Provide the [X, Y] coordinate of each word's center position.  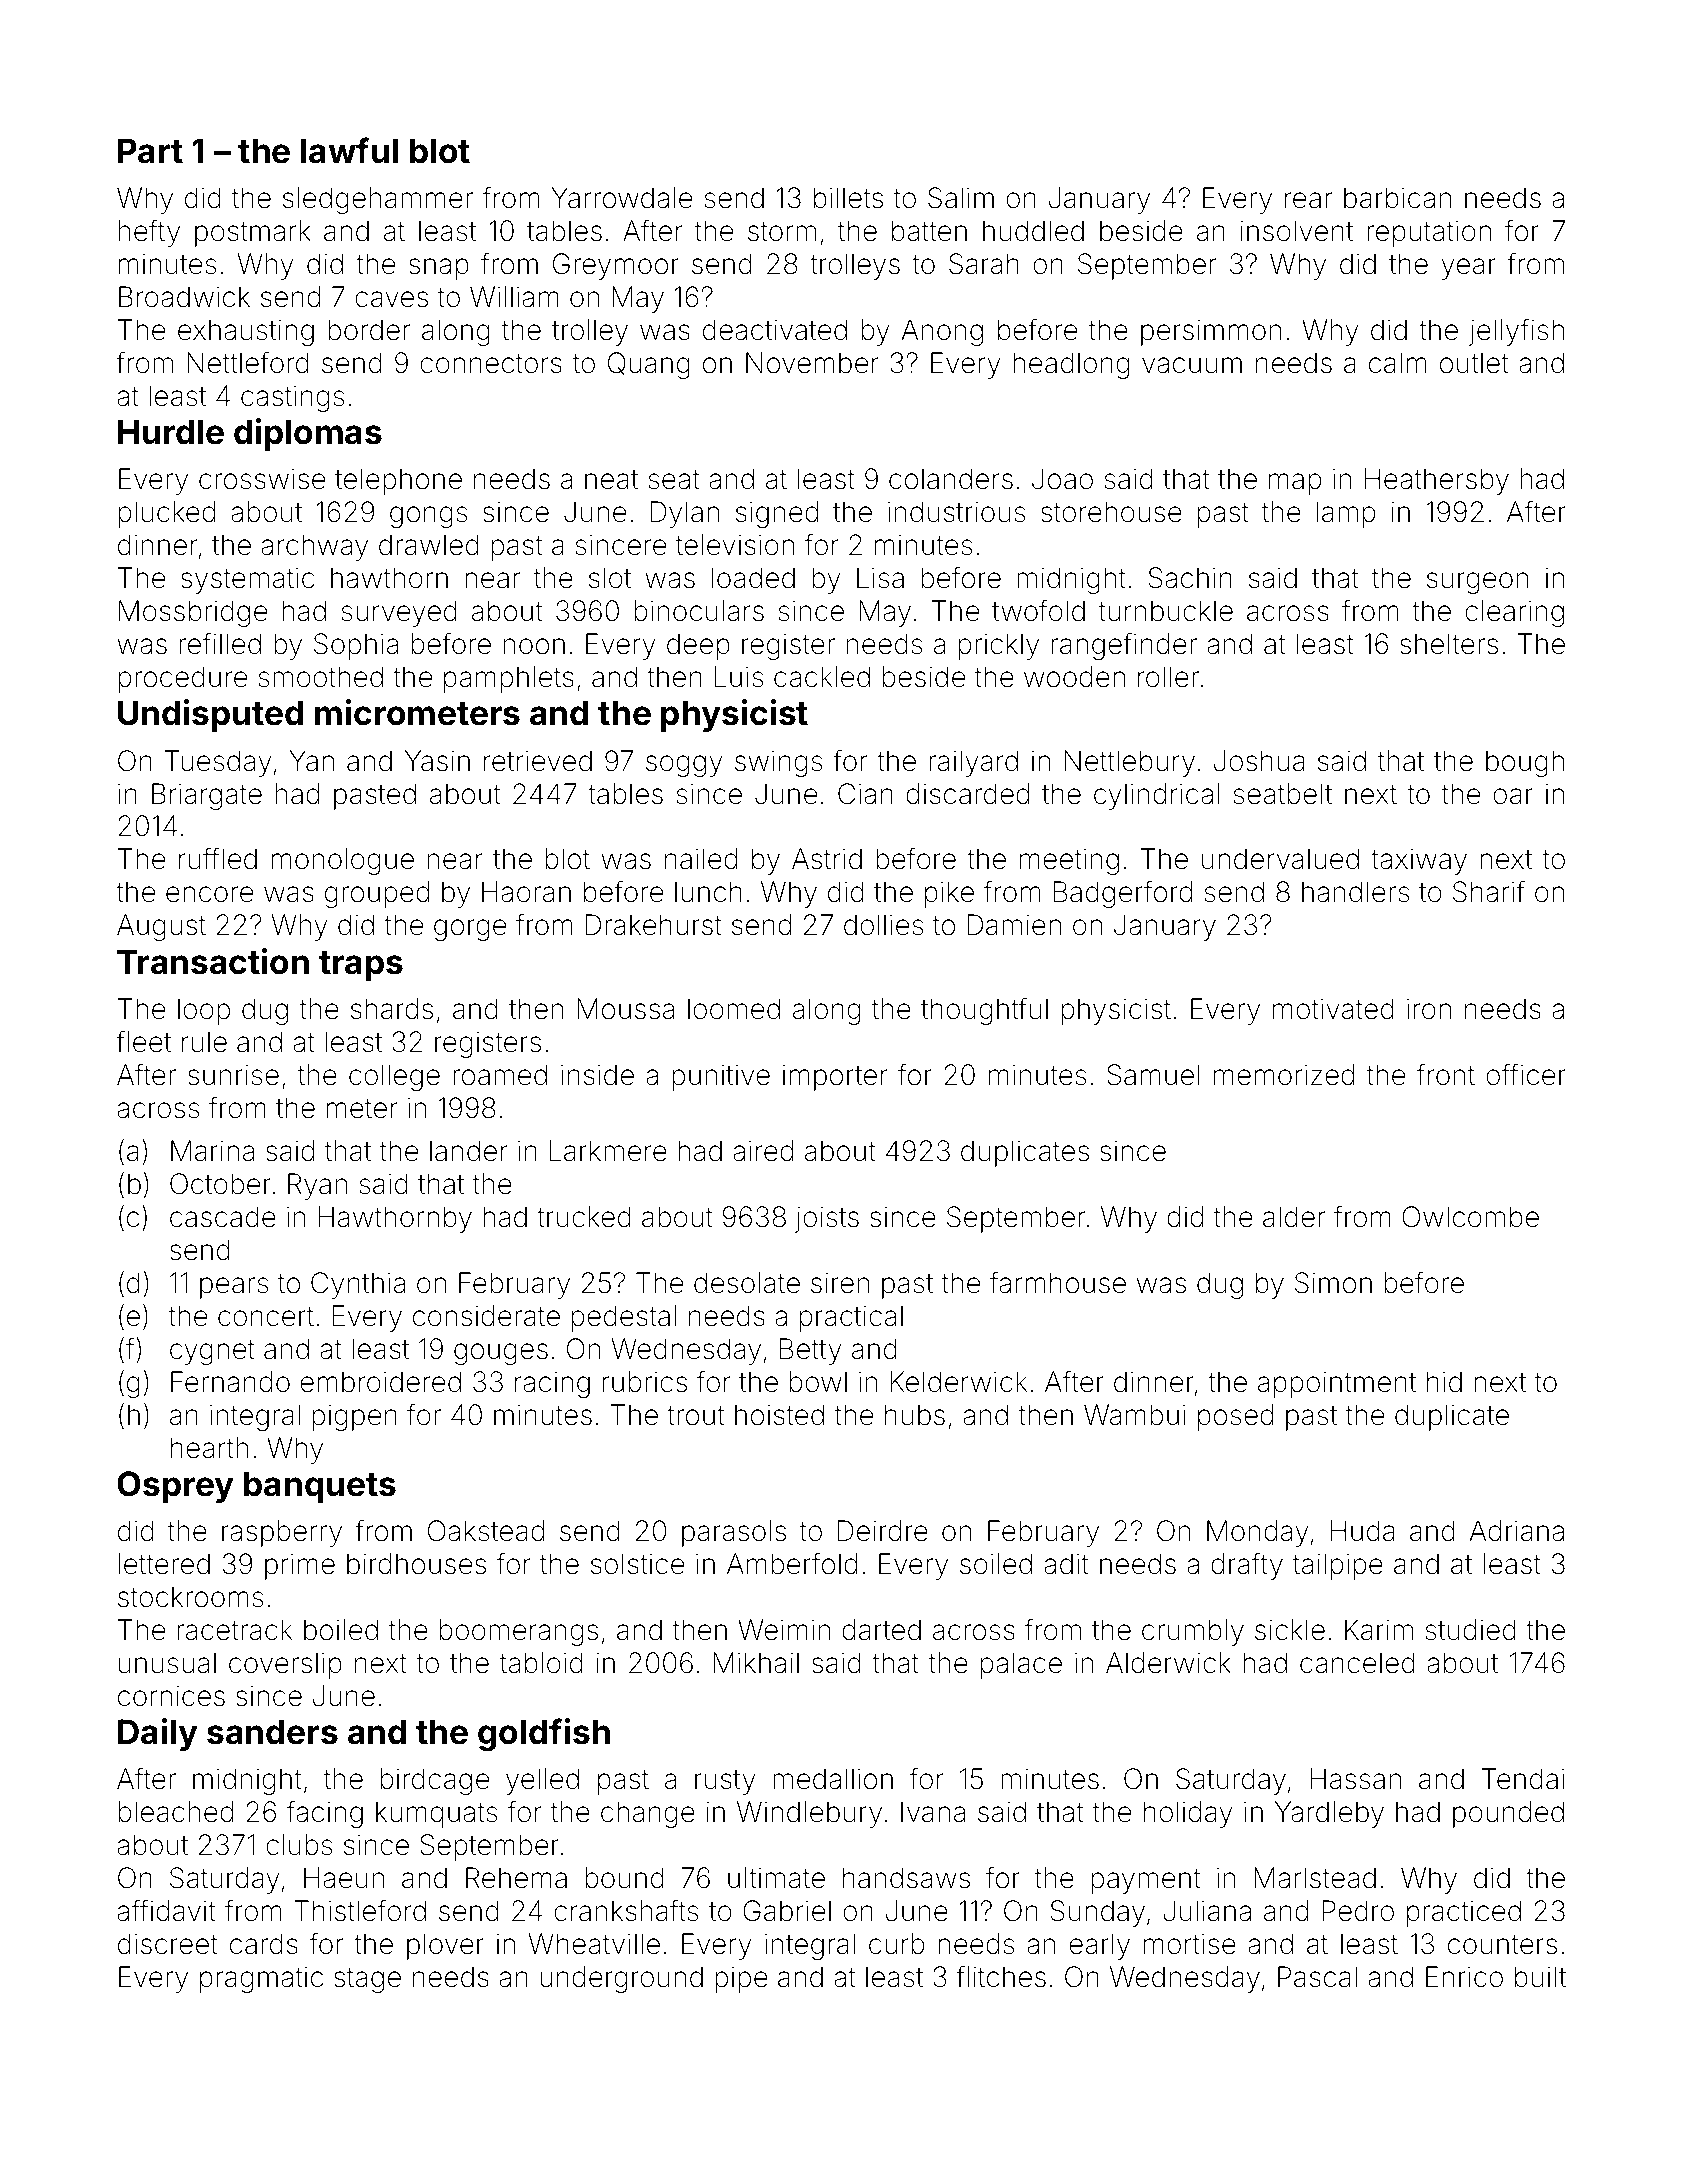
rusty [725, 1782]
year [1468, 269]
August [161, 927]
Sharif [1489, 891]
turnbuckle [1166, 611]
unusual [167, 1663]
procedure [183, 679]
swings [778, 763]
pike [949, 894]
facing [325, 1814]
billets [848, 198]
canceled [1357, 1663]
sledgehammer [378, 200]
